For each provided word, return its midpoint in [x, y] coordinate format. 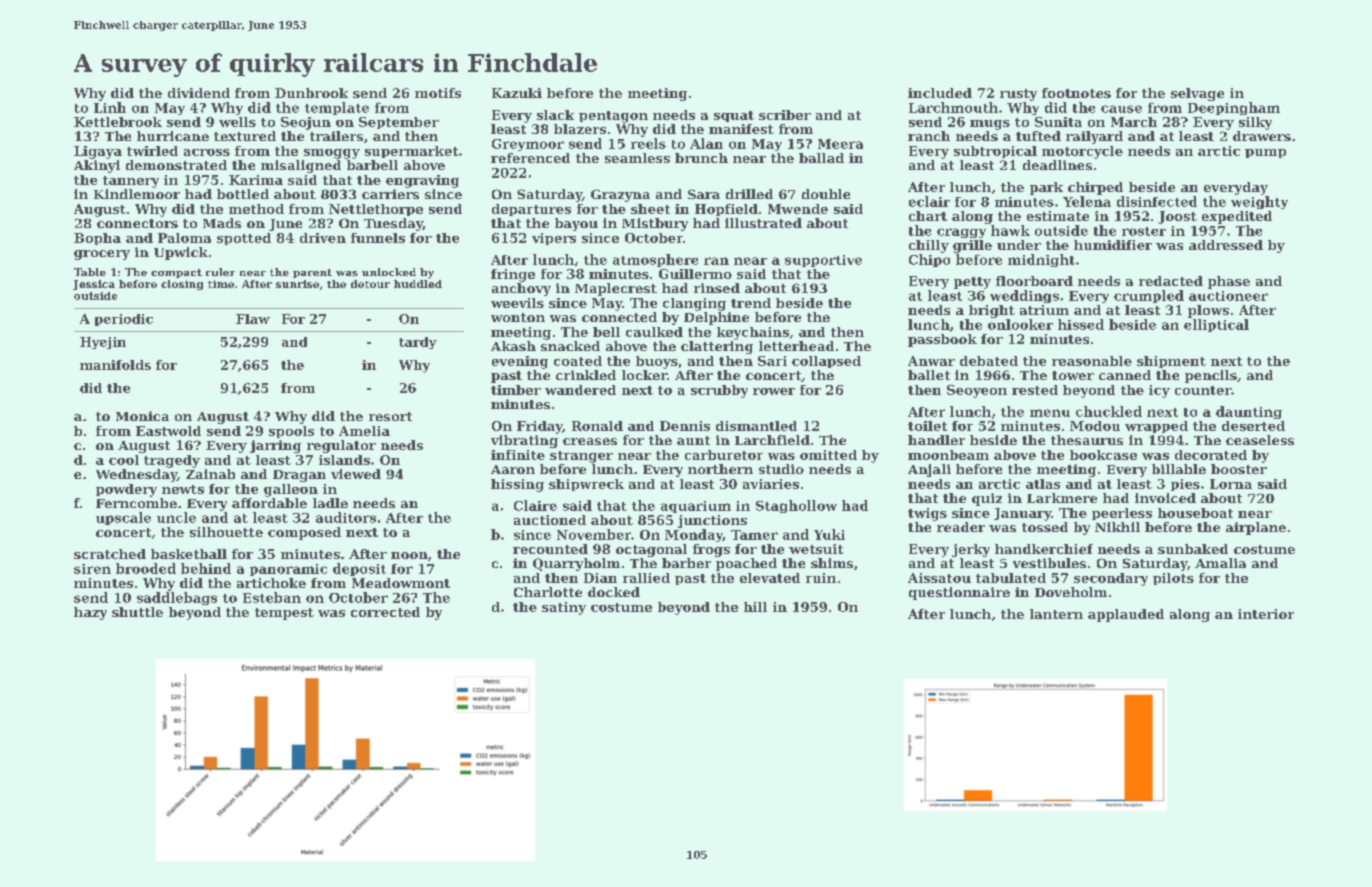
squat [734, 116]
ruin [821, 578]
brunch [701, 158]
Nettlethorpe [376, 210]
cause [1121, 109]
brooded [146, 568]
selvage [1197, 94]
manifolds [115, 365]
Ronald [597, 426]
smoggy [332, 154]
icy [1159, 391]
